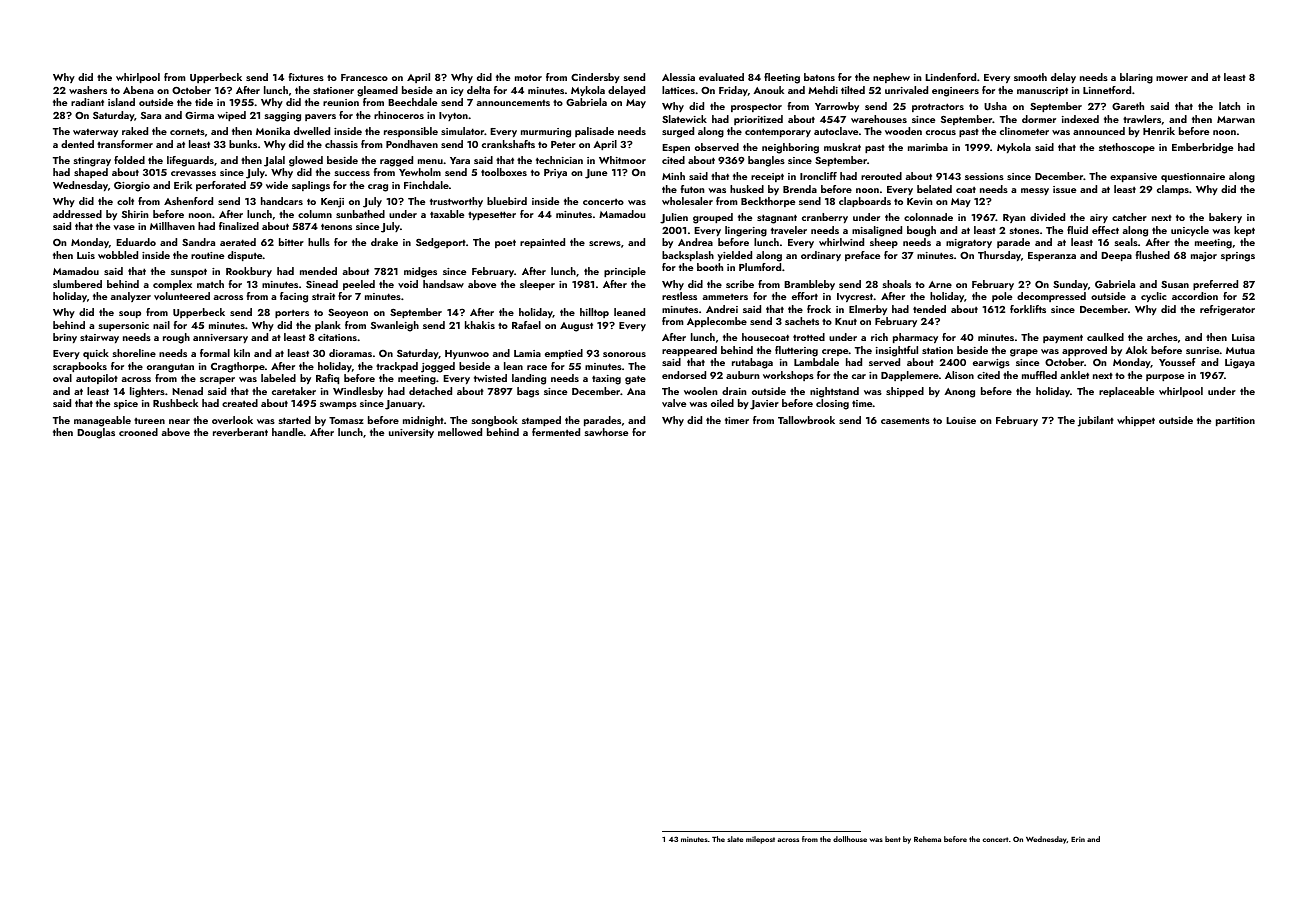 This screenshot has height=924, width=1308. I want to click on refrigerator, so click(1227, 310).
